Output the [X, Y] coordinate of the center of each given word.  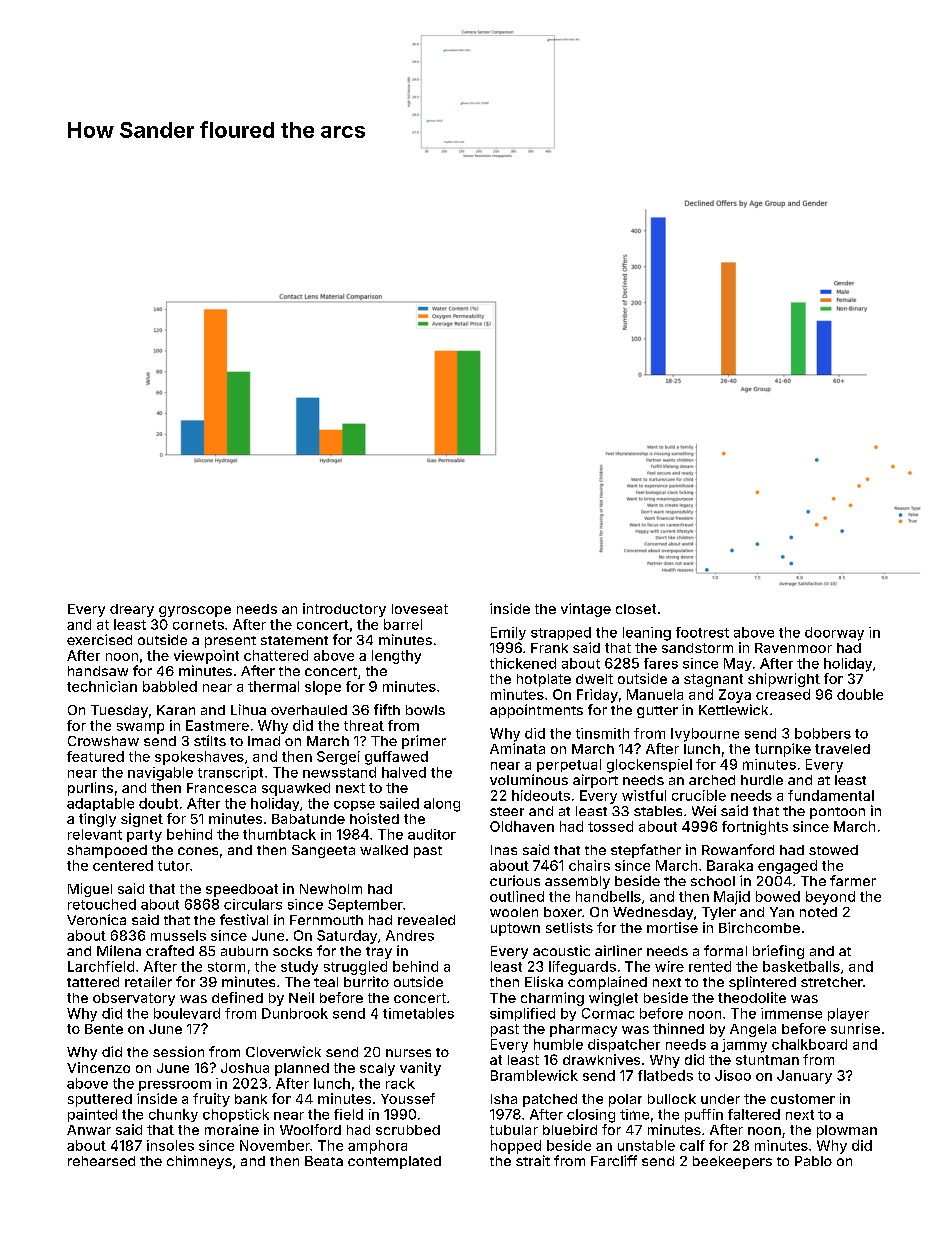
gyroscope [195, 611]
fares [661, 663]
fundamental [831, 795]
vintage [586, 610]
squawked [296, 789]
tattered [93, 982]
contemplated [394, 1162]
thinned [678, 1028]
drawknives [601, 1059]
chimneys [199, 1162]
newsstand [339, 772]
